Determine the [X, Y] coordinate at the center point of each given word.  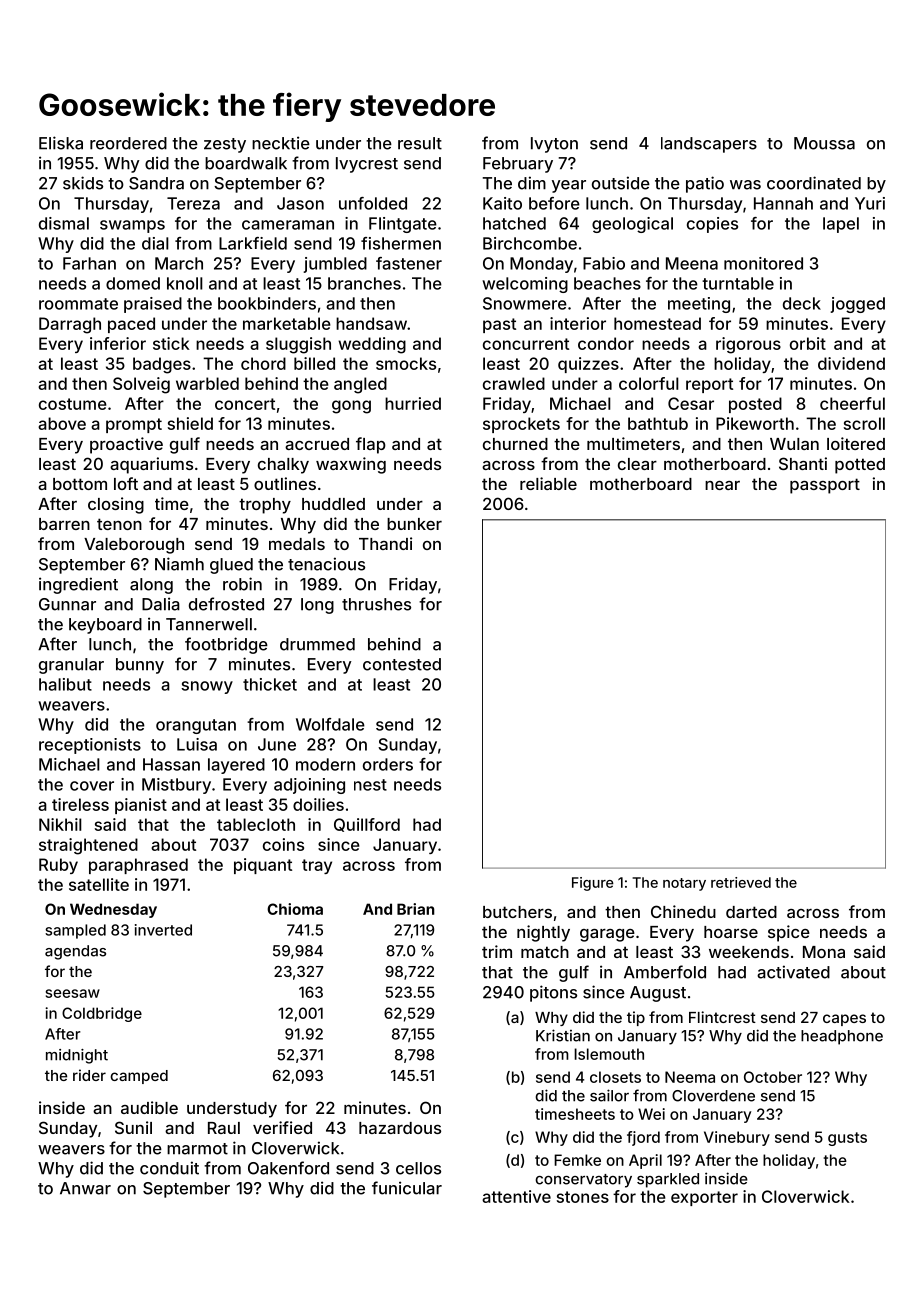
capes [844, 1020]
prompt [134, 425]
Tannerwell [209, 624]
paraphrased [138, 866]
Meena [692, 263]
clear [637, 464]
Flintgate [403, 225]
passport [825, 486]
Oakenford [288, 1168]
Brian [416, 909]
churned [515, 444]
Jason [300, 203]
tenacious [326, 564]
